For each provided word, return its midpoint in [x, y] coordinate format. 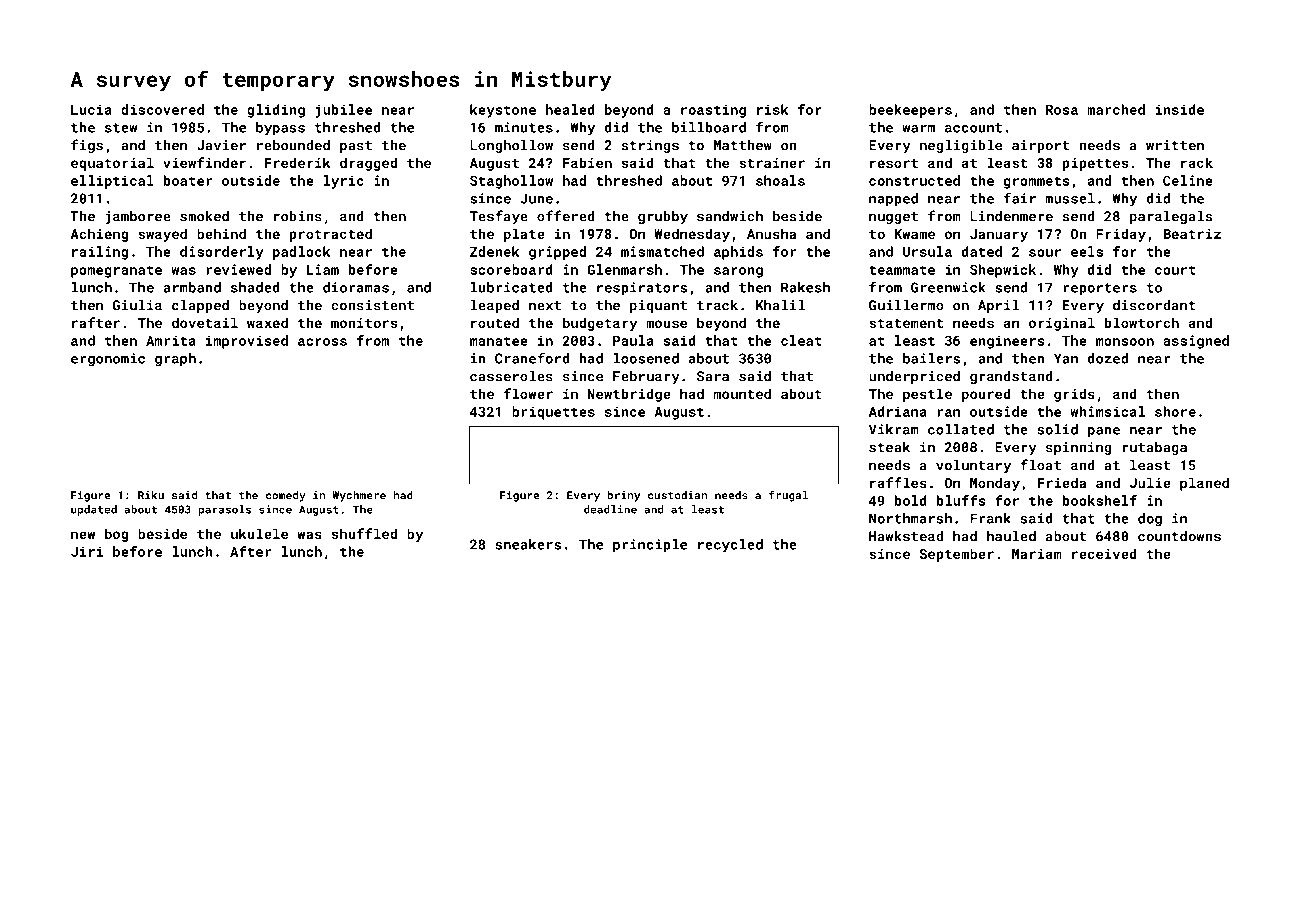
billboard [709, 127]
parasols [225, 510]
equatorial [112, 164]
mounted [742, 393]
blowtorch [1142, 322]
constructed [914, 180]
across [322, 342]
